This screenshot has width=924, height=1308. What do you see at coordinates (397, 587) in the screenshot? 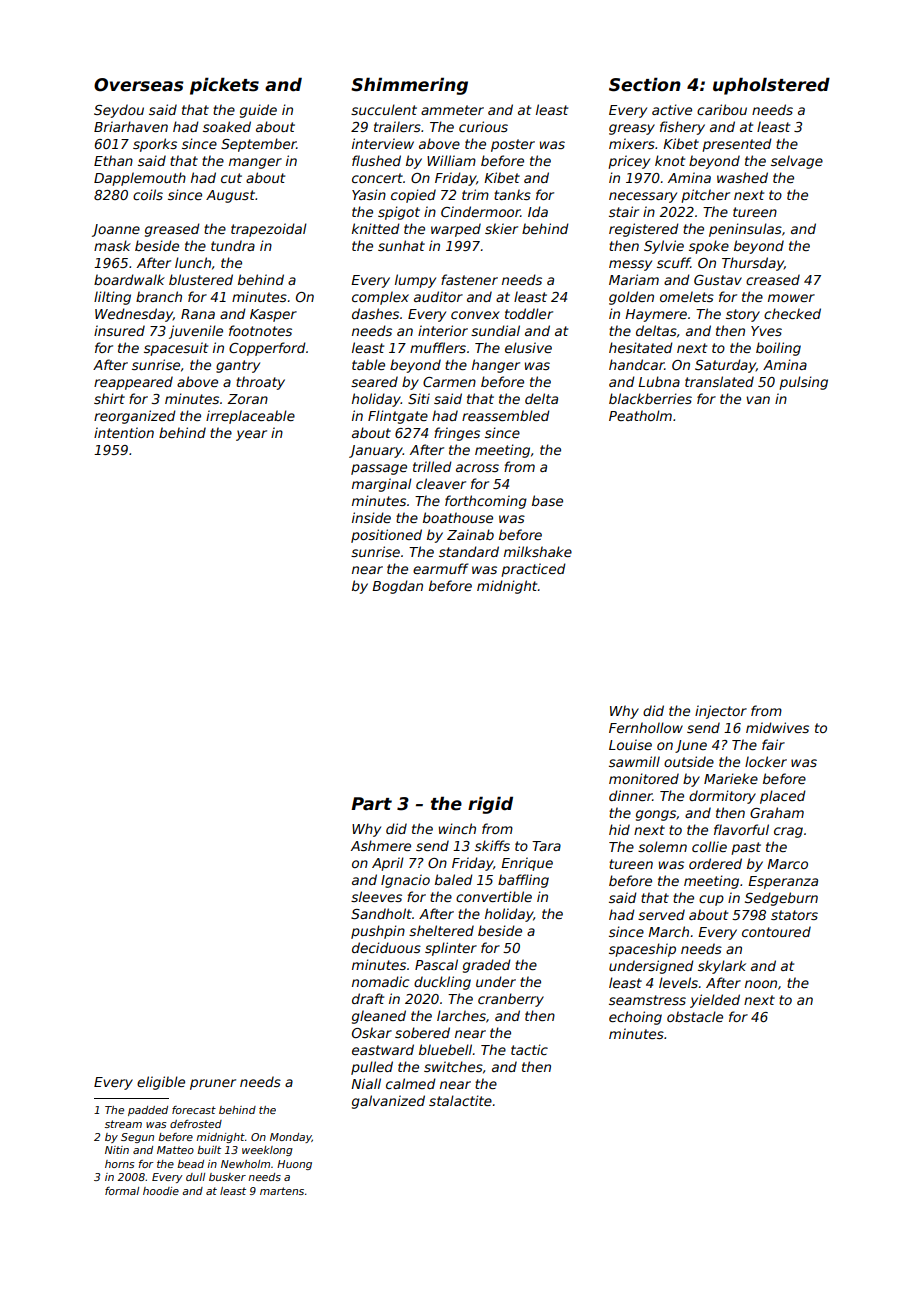
I see `Bogdan` at bounding box center [397, 587].
